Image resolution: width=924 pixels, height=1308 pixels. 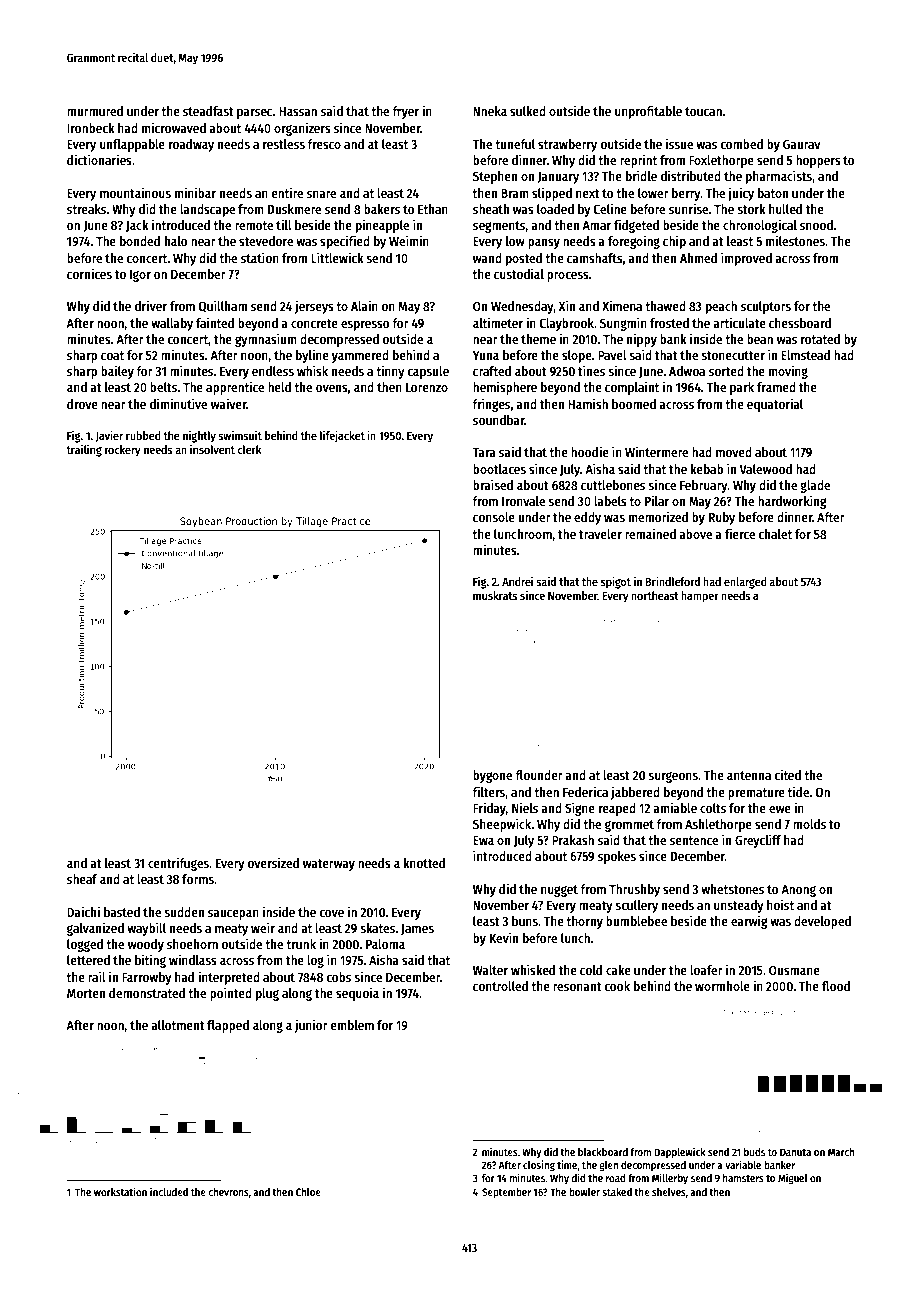 What do you see at coordinates (523, 501) in the page?
I see `Ironvale` at bounding box center [523, 501].
